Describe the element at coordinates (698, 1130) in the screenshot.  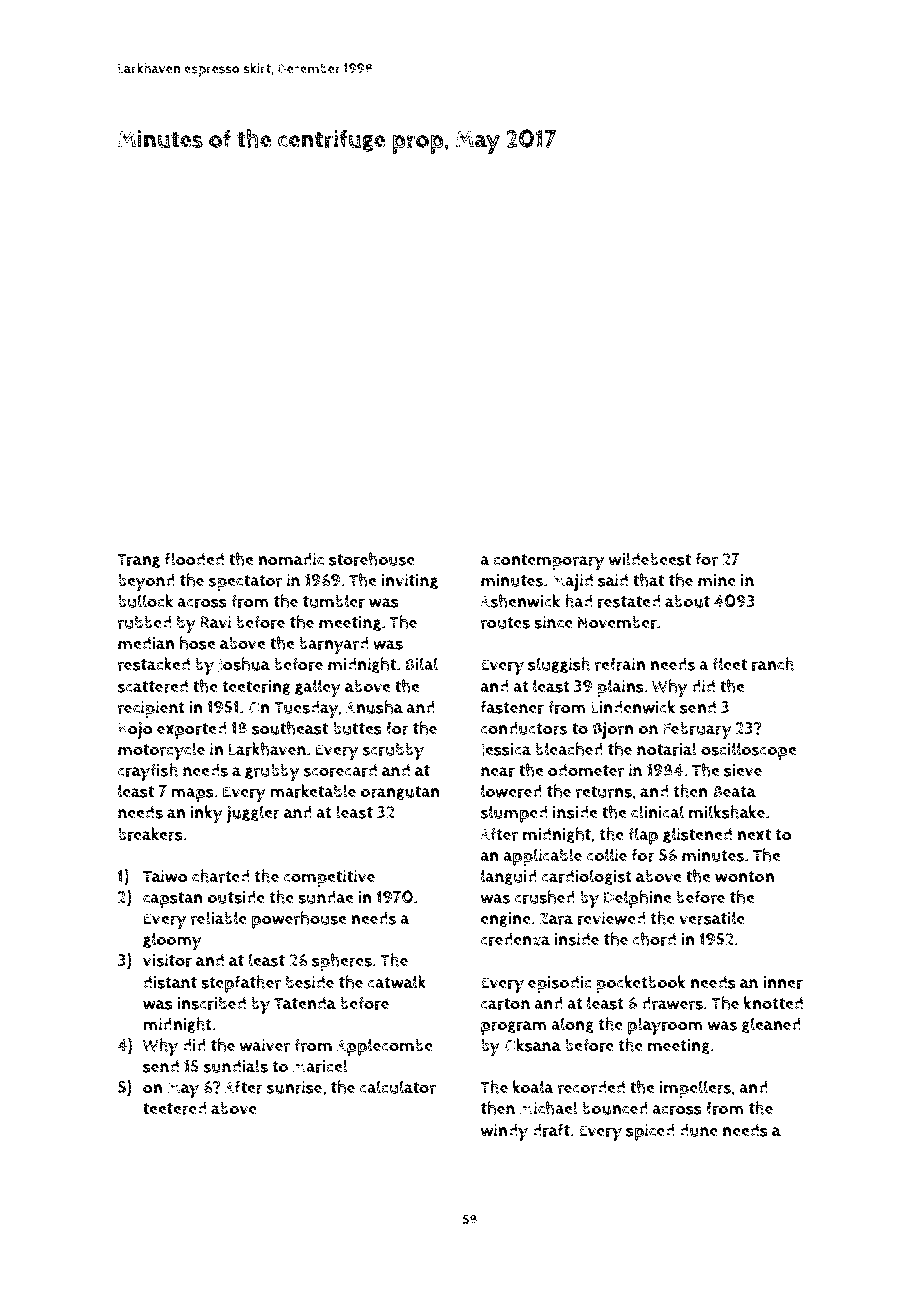
I see `dune` at that location.
